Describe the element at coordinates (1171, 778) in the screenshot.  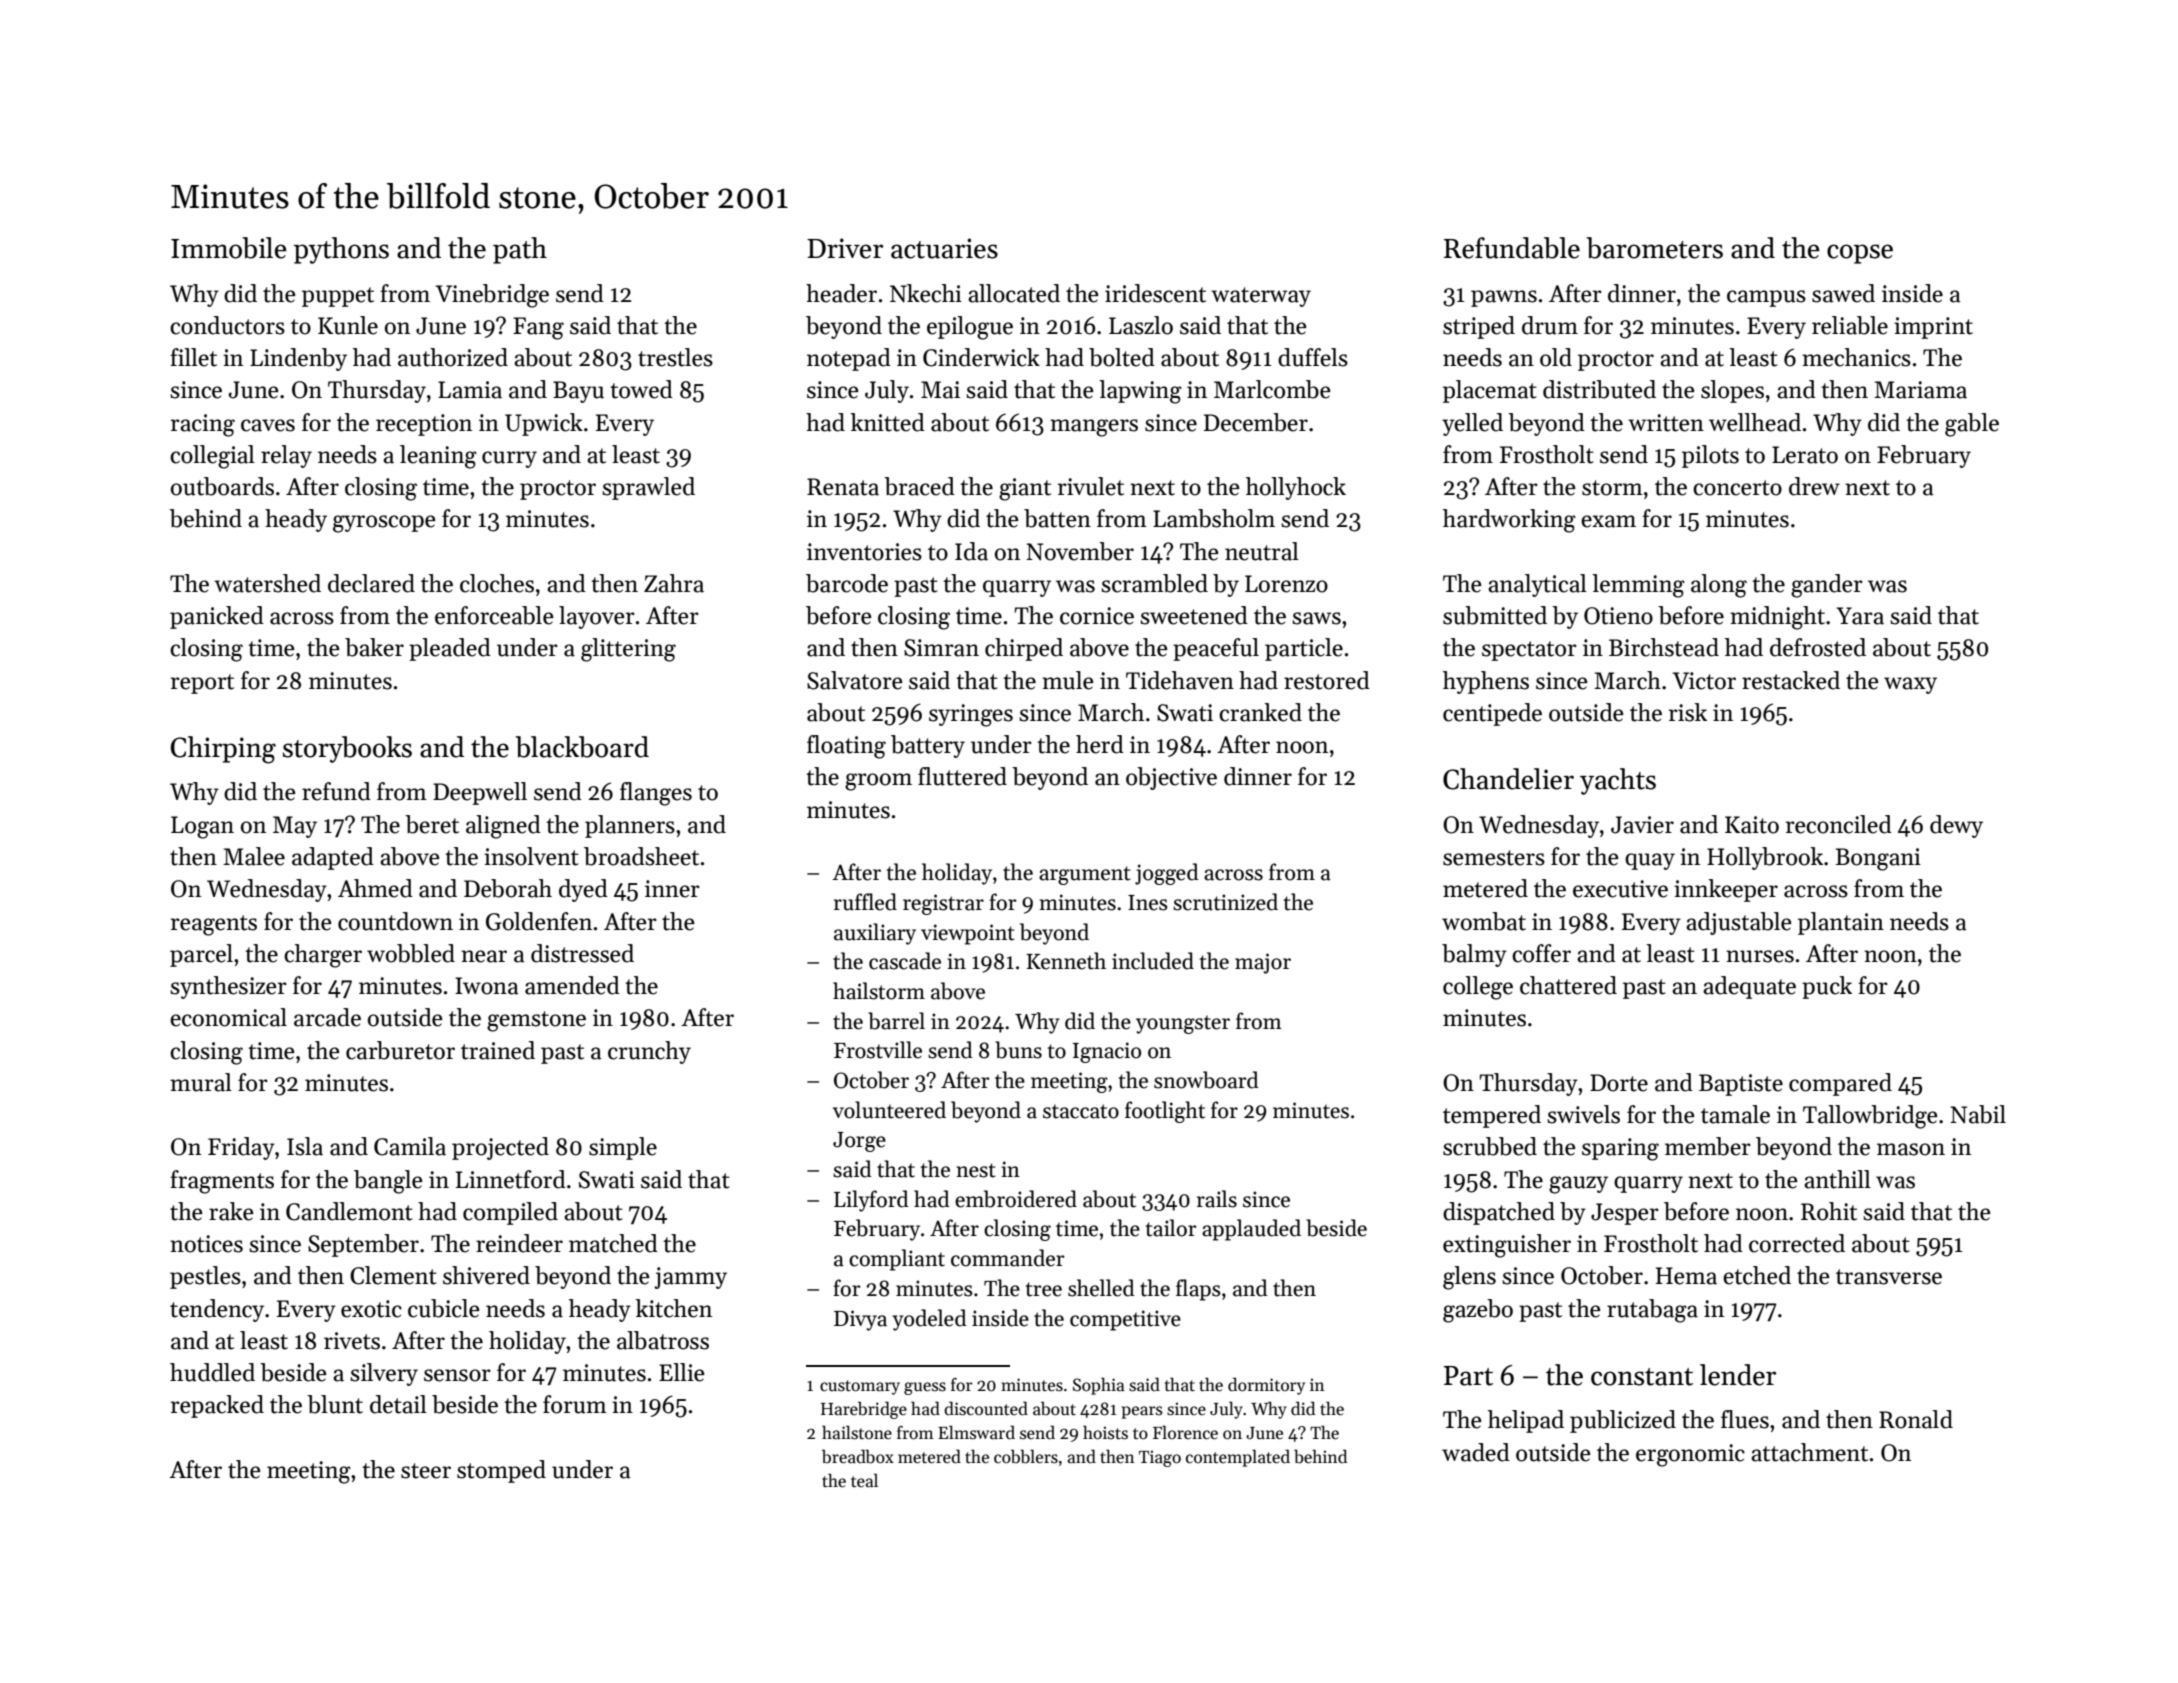
I see `objective` at that location.
